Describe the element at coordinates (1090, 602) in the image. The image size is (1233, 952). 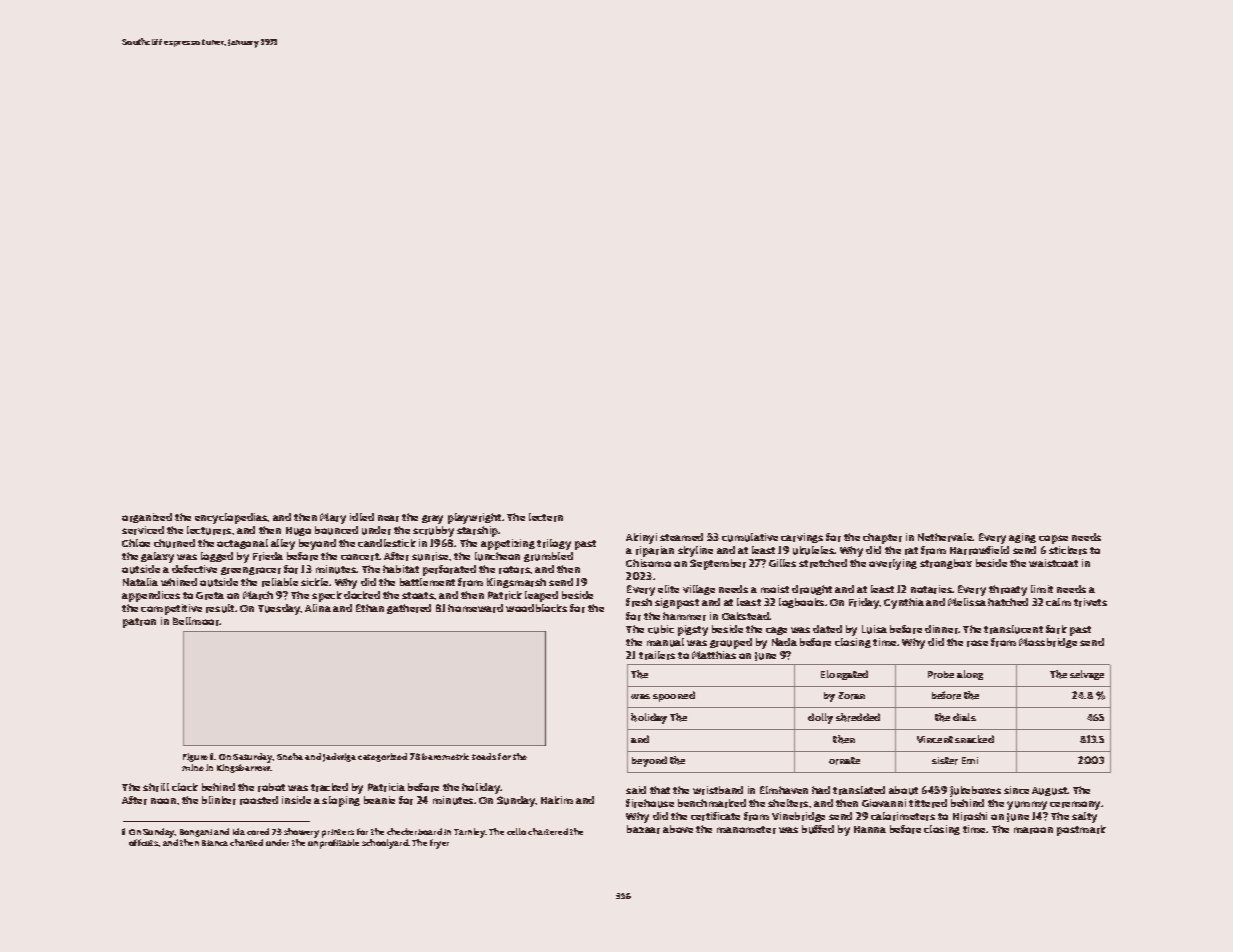
I see `trivets` at that location.
